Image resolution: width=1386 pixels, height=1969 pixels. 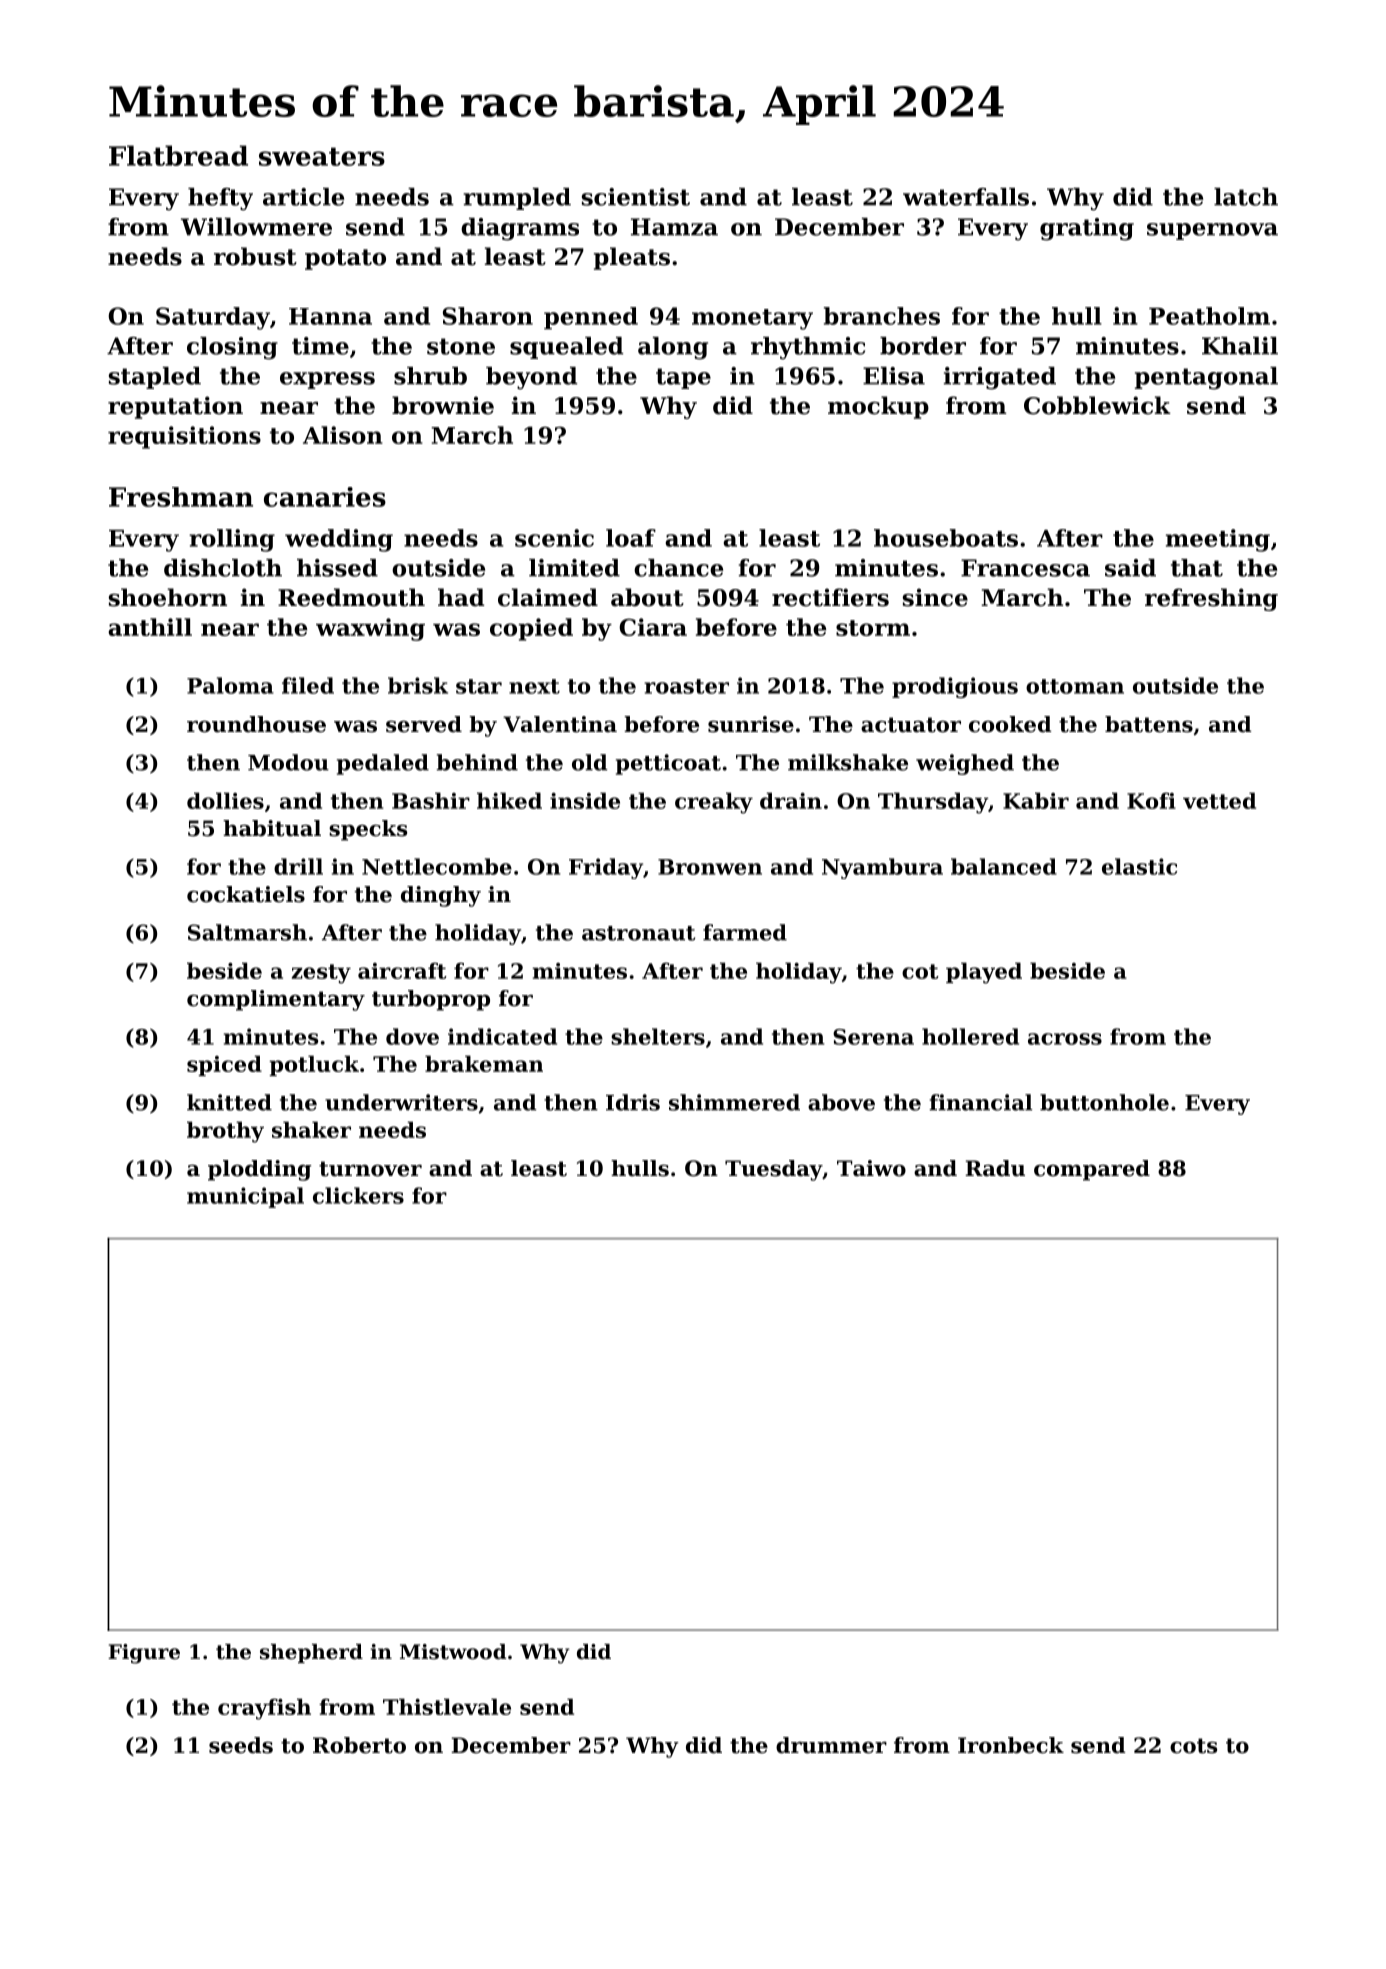 What do you see at coordinates (774, 1170) in the screenshot?
I see `Tuesday` at bounding box center [774, 1170].
